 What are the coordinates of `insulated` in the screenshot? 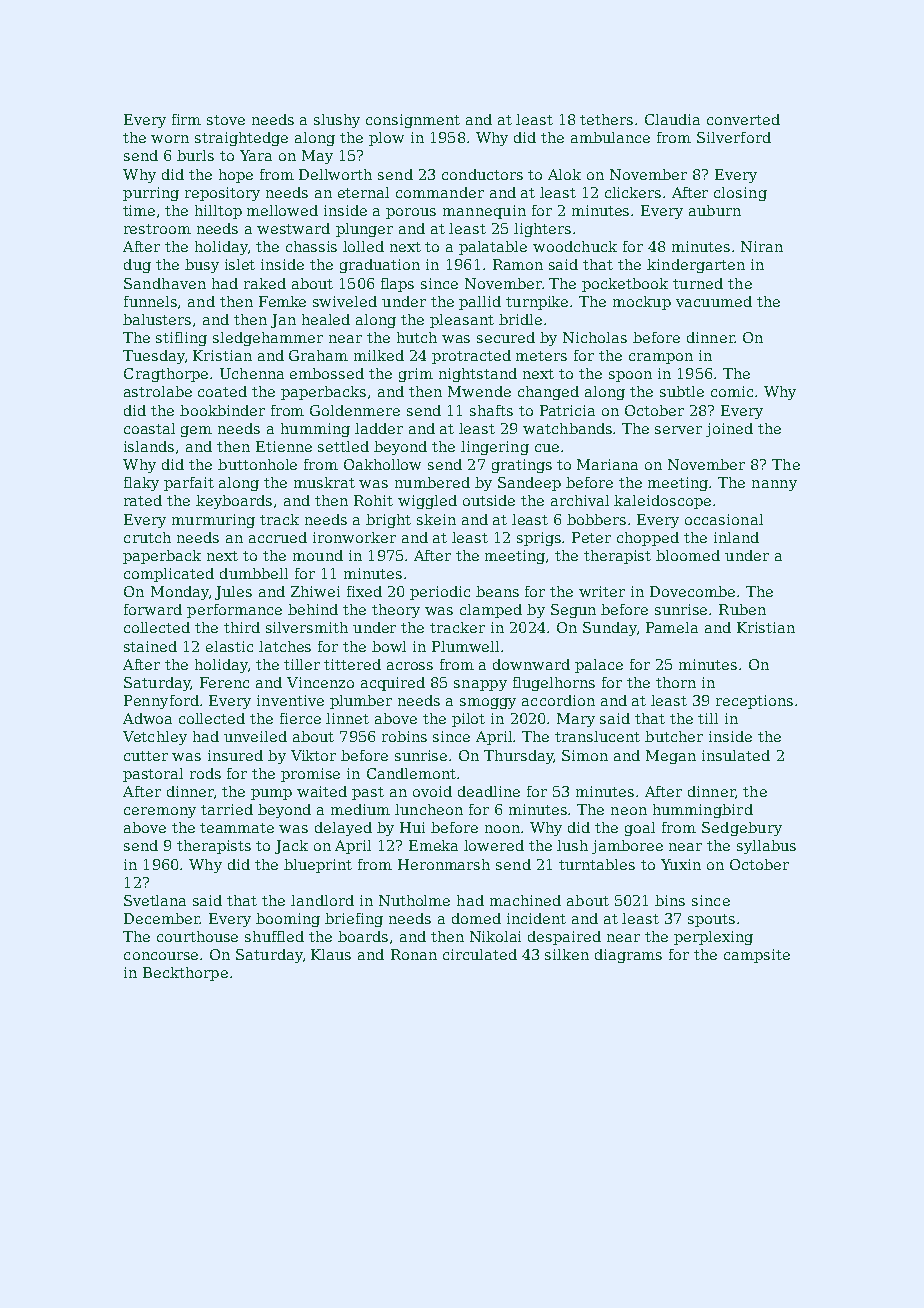 It's located at (736, 755).
